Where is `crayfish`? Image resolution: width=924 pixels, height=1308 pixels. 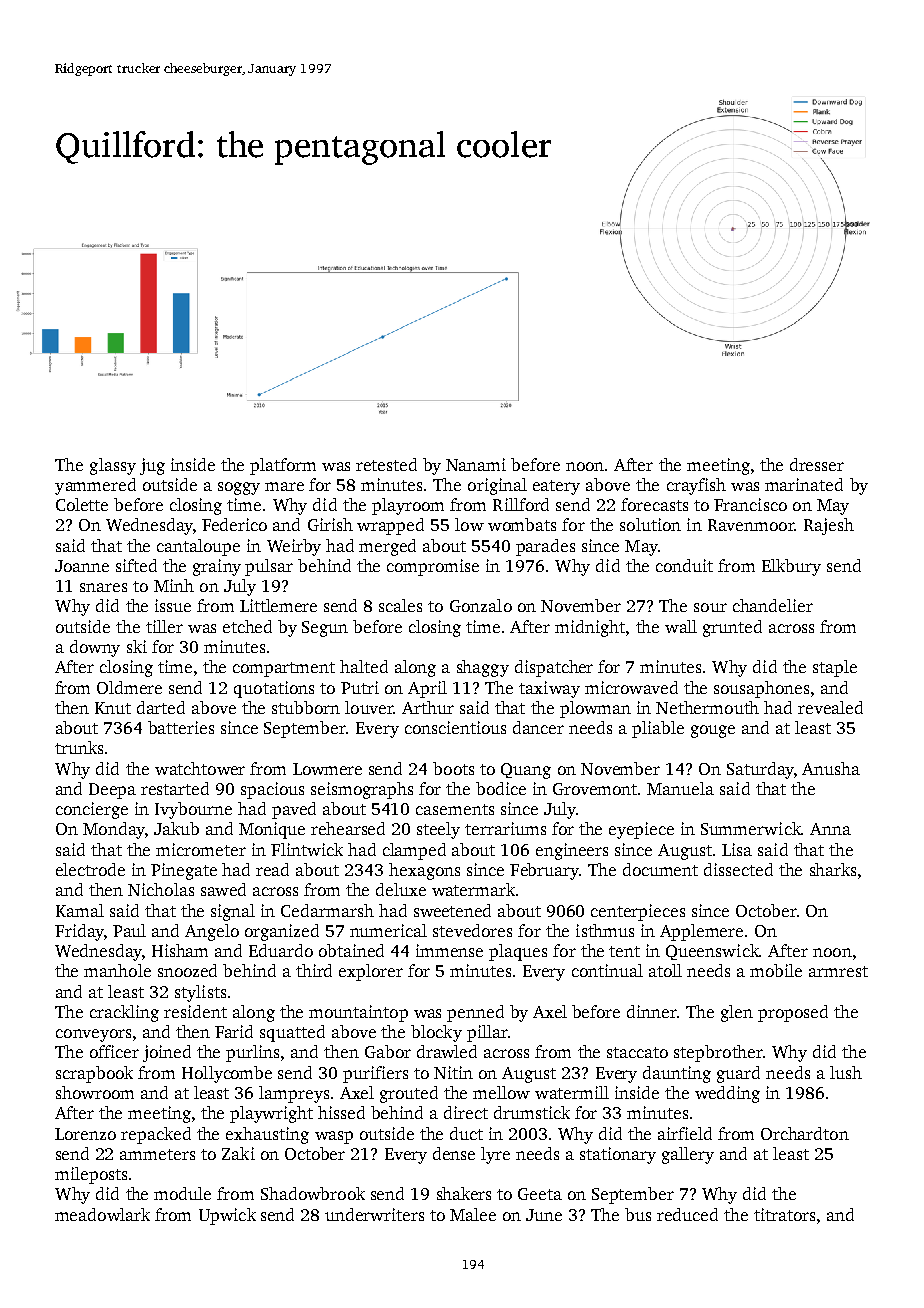 crayfish is located at coordinates (696, 486).
